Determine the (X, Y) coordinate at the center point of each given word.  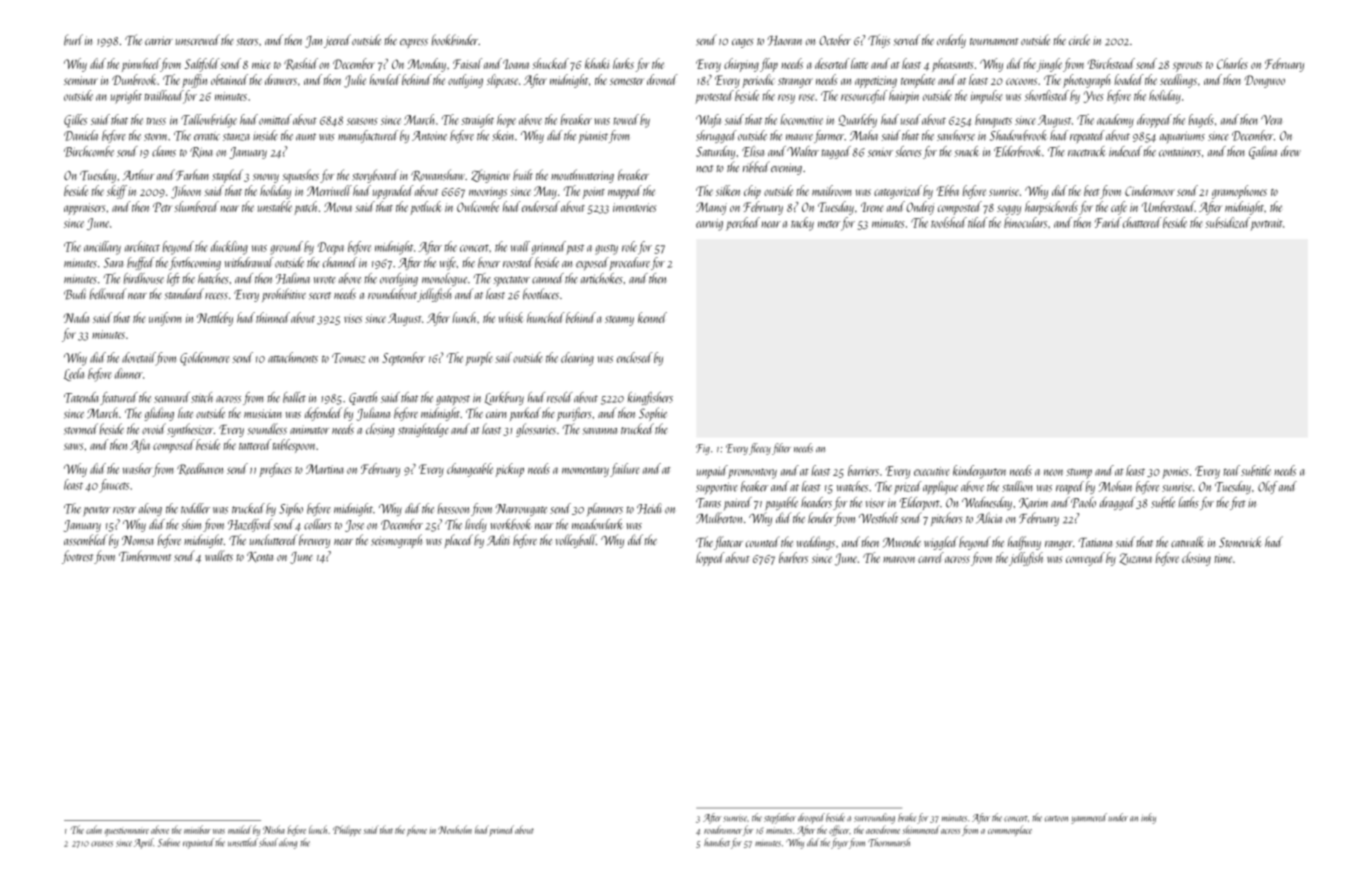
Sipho (291, 510)
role (629, 246)
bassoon (453, 508)
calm (94, 829)
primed (502, 830)
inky (1148, 818)
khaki (597, 63)
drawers (281, 79)
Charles (1232, 63)
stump (1079, 474)
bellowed (108, 294)
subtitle (1256, 470)
